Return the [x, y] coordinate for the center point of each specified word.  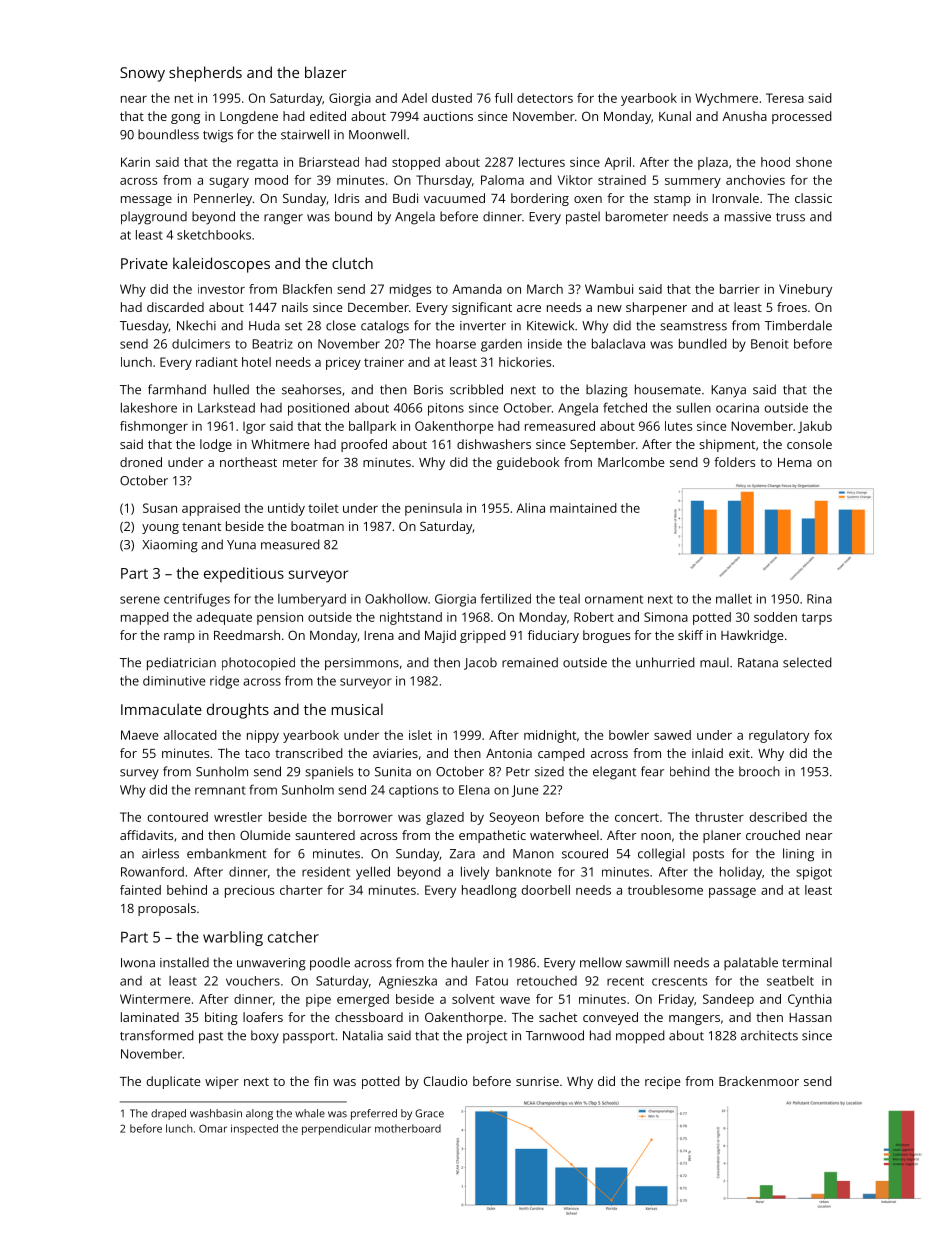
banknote [524, 872]
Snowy [142, 74]
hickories [525, 362]
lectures [542, 162]
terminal [807, 962]
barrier [740, 289]
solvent [473, 999]
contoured [177, 817]
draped [168, 1114]
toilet [323, 508]
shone [814, 162]
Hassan [810, 1017]
